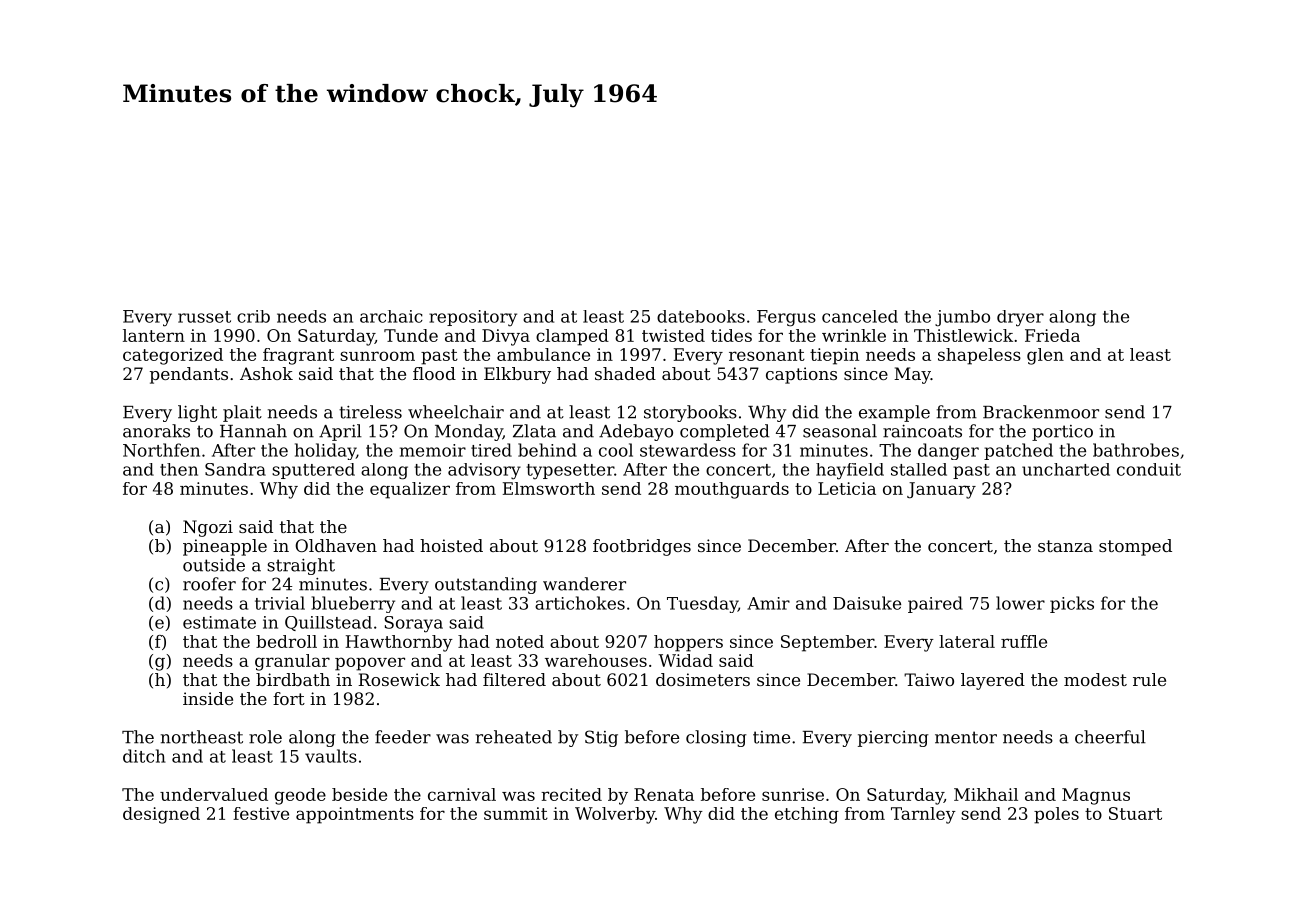 This screenshot has height=924, width=1308. What do you see at coordinates (840, 431) in the screenshot?
I see `seasonal` at bounding box center [840, 431].
